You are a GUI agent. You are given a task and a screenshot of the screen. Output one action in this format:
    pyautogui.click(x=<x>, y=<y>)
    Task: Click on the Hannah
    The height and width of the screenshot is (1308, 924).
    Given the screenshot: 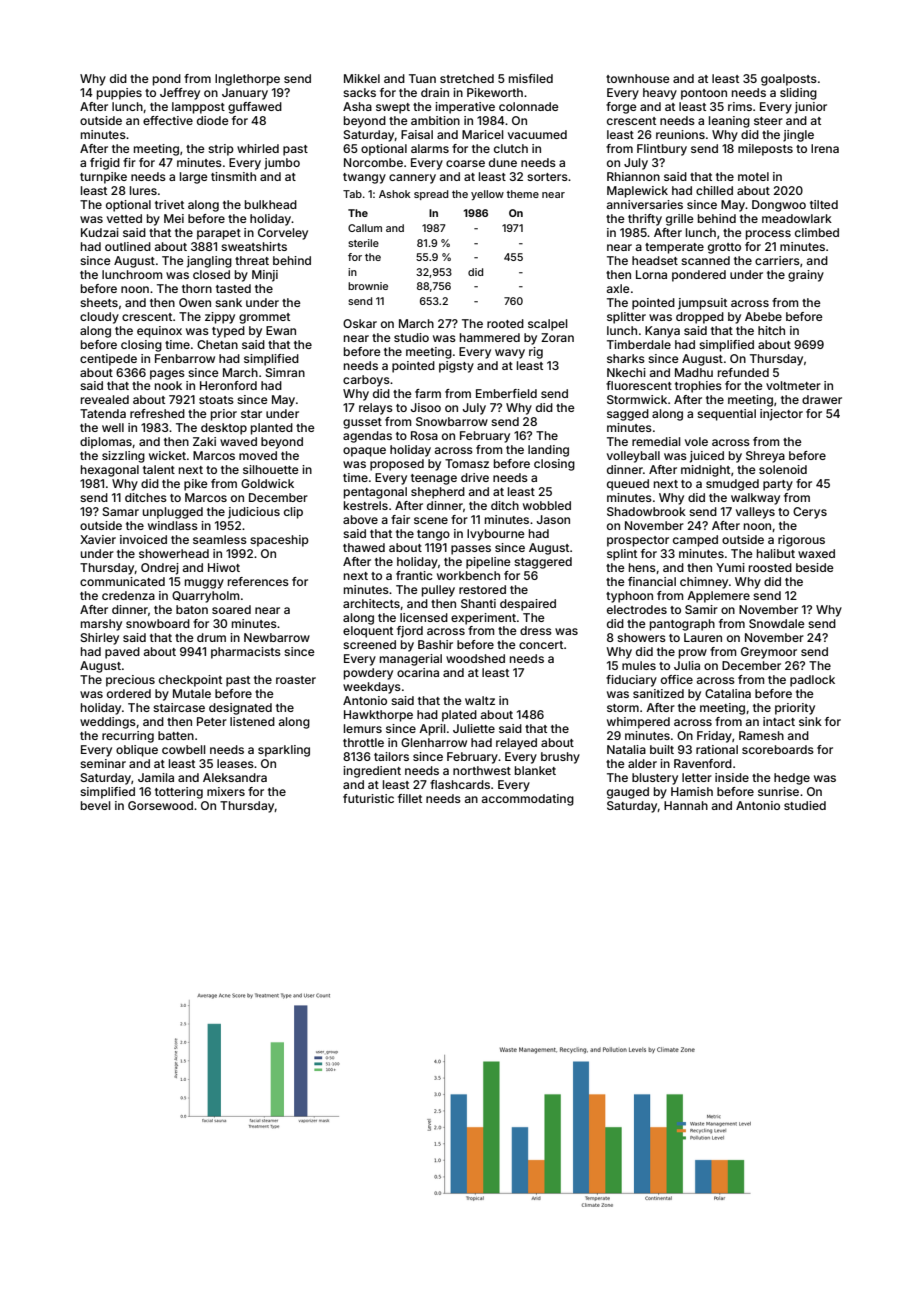 What is the action you would take?
    pyautogui.click(x=686, y=805)
